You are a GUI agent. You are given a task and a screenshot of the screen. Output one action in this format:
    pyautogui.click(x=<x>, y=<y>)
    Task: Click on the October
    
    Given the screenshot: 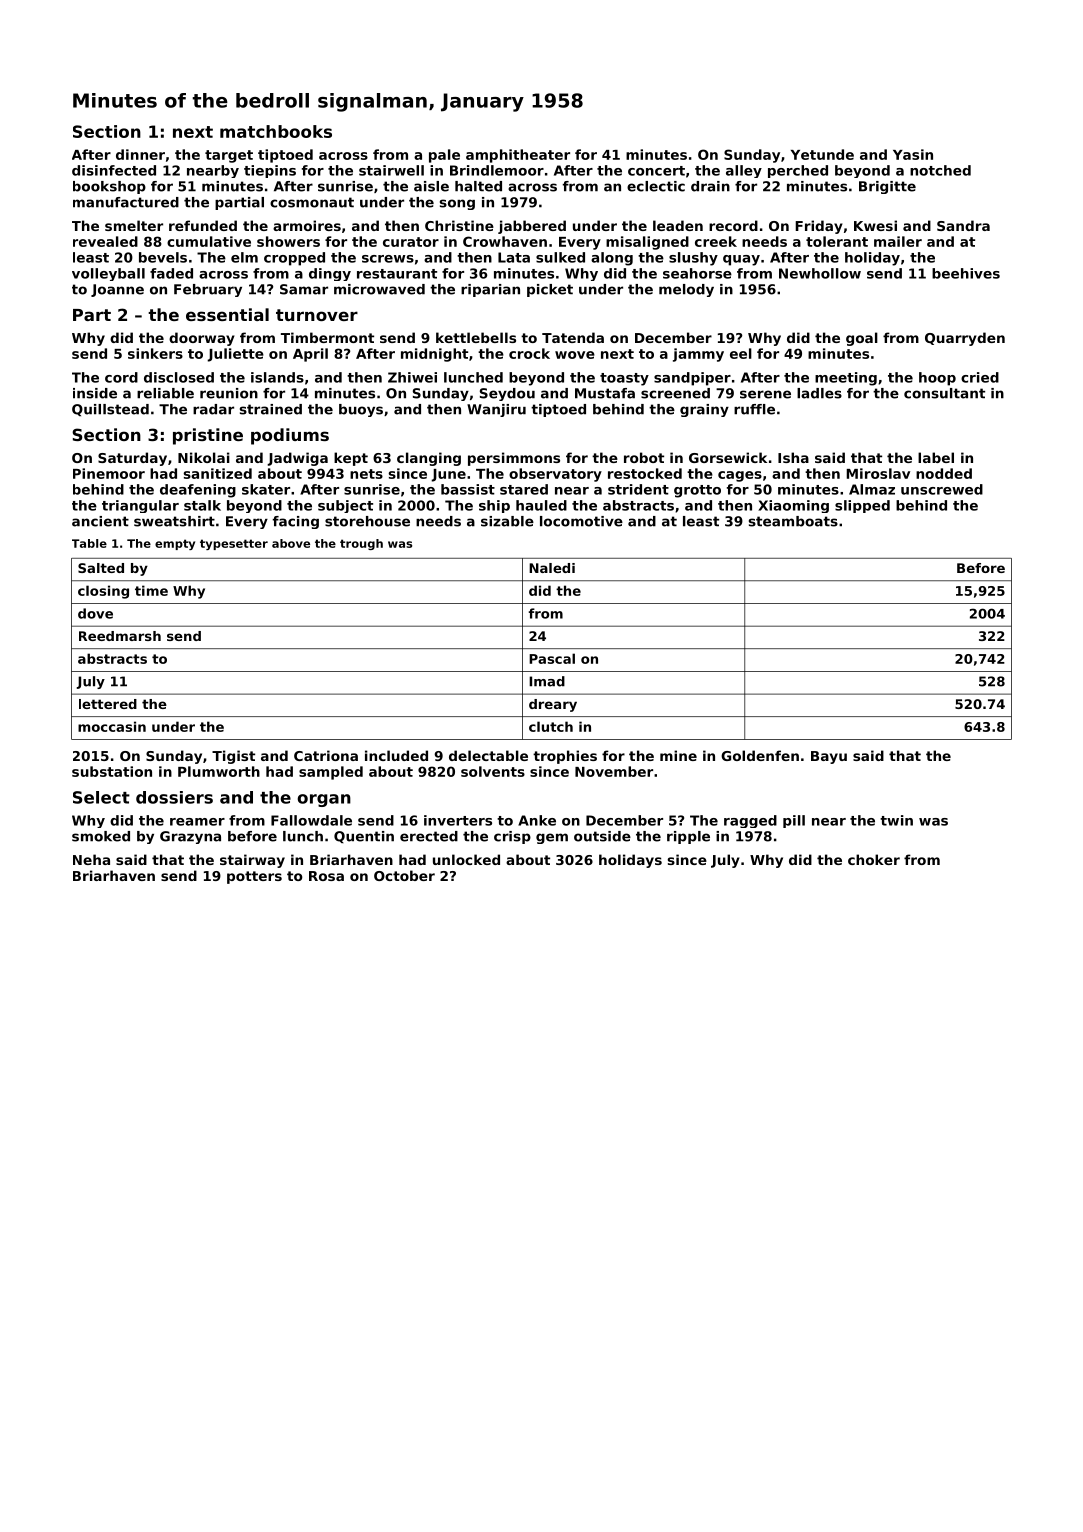 What is the action you would take?
    pyautogui.click(x=404, y=875)
